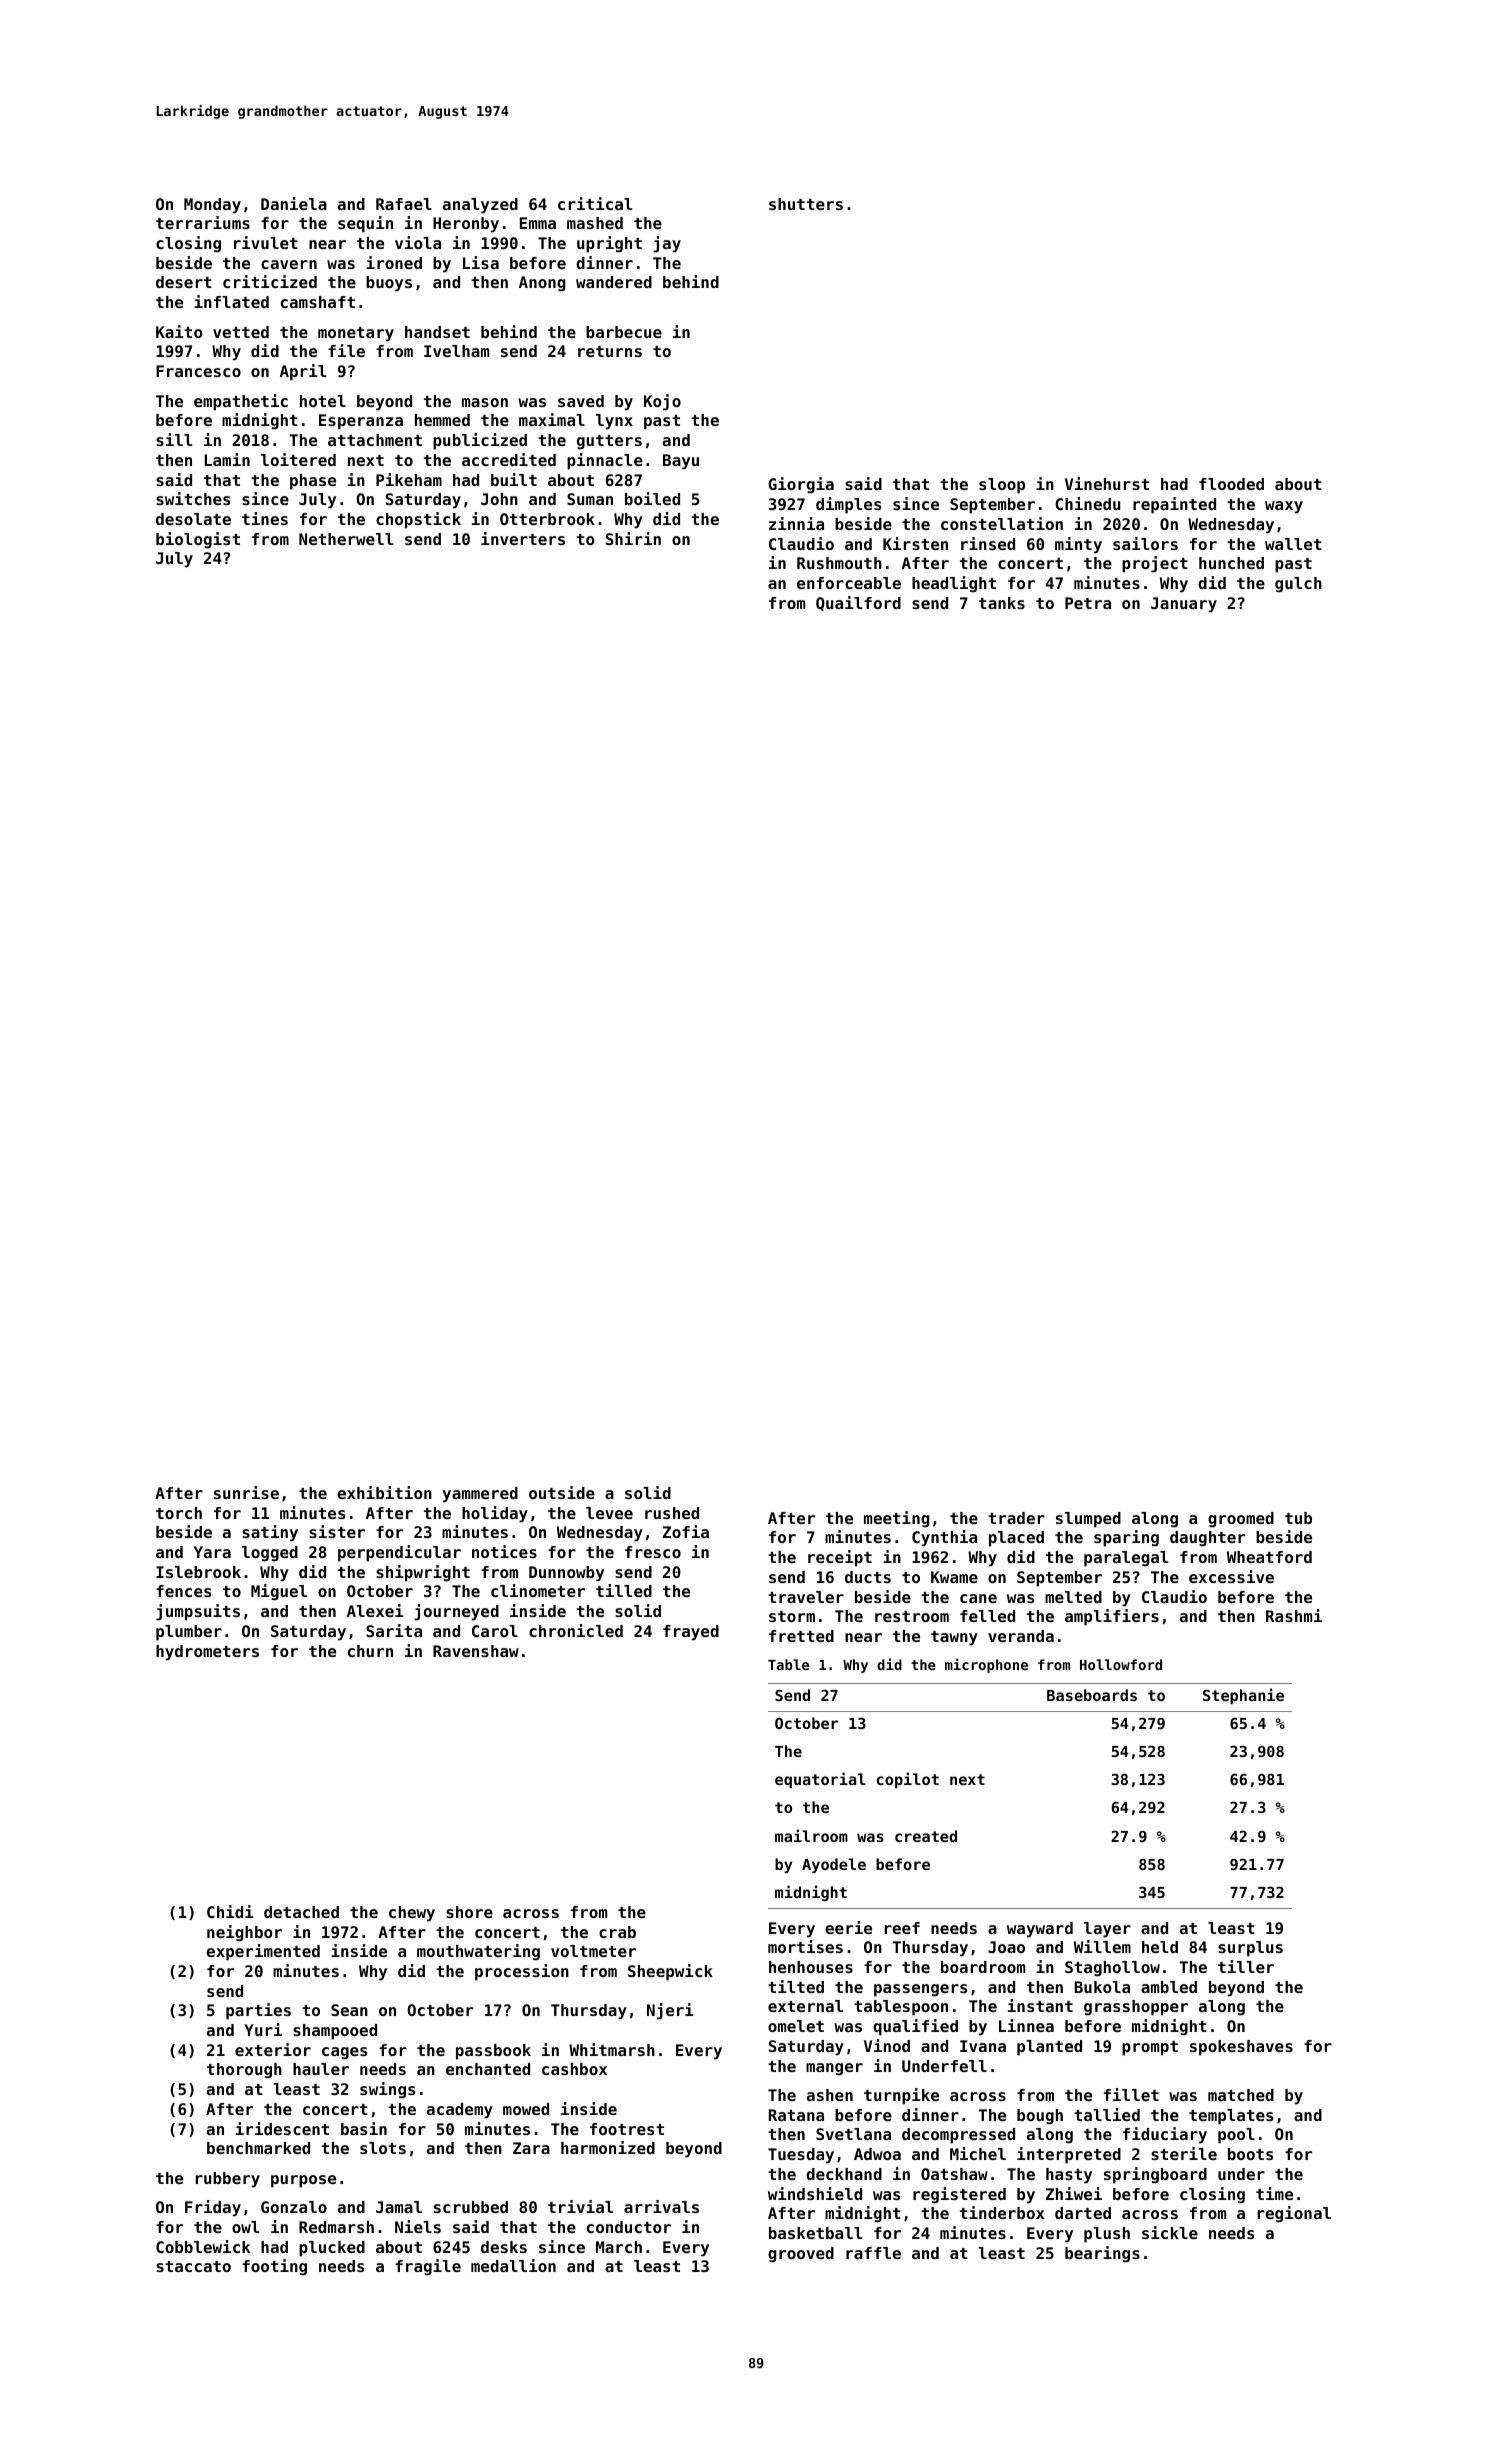  What do you see at coordinates (179, 1513) in the screenshot?
I see `torch` at bounding box center [179, 1513].
